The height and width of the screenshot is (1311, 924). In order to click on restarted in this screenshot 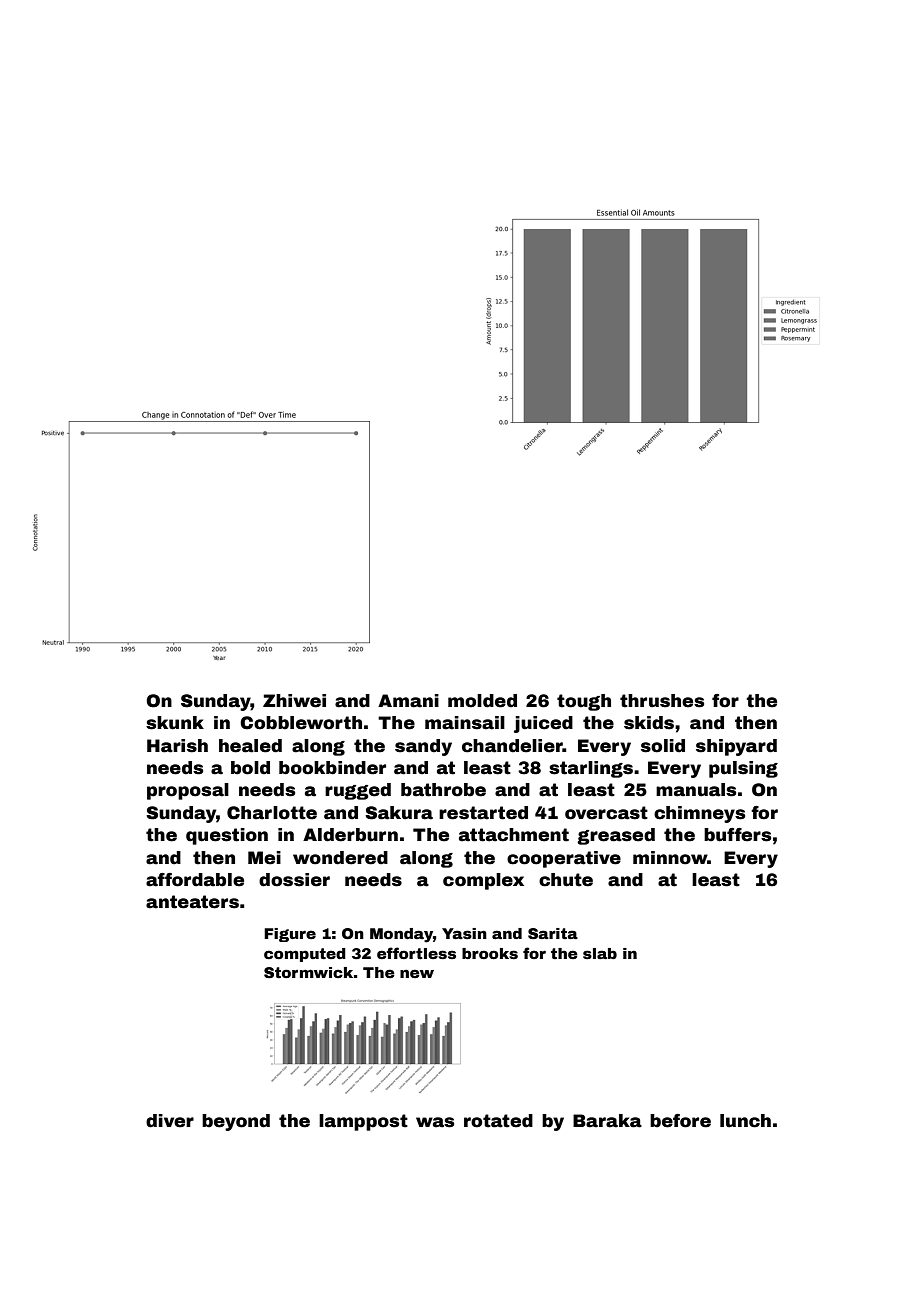, I will do `click(483, 813)`.
